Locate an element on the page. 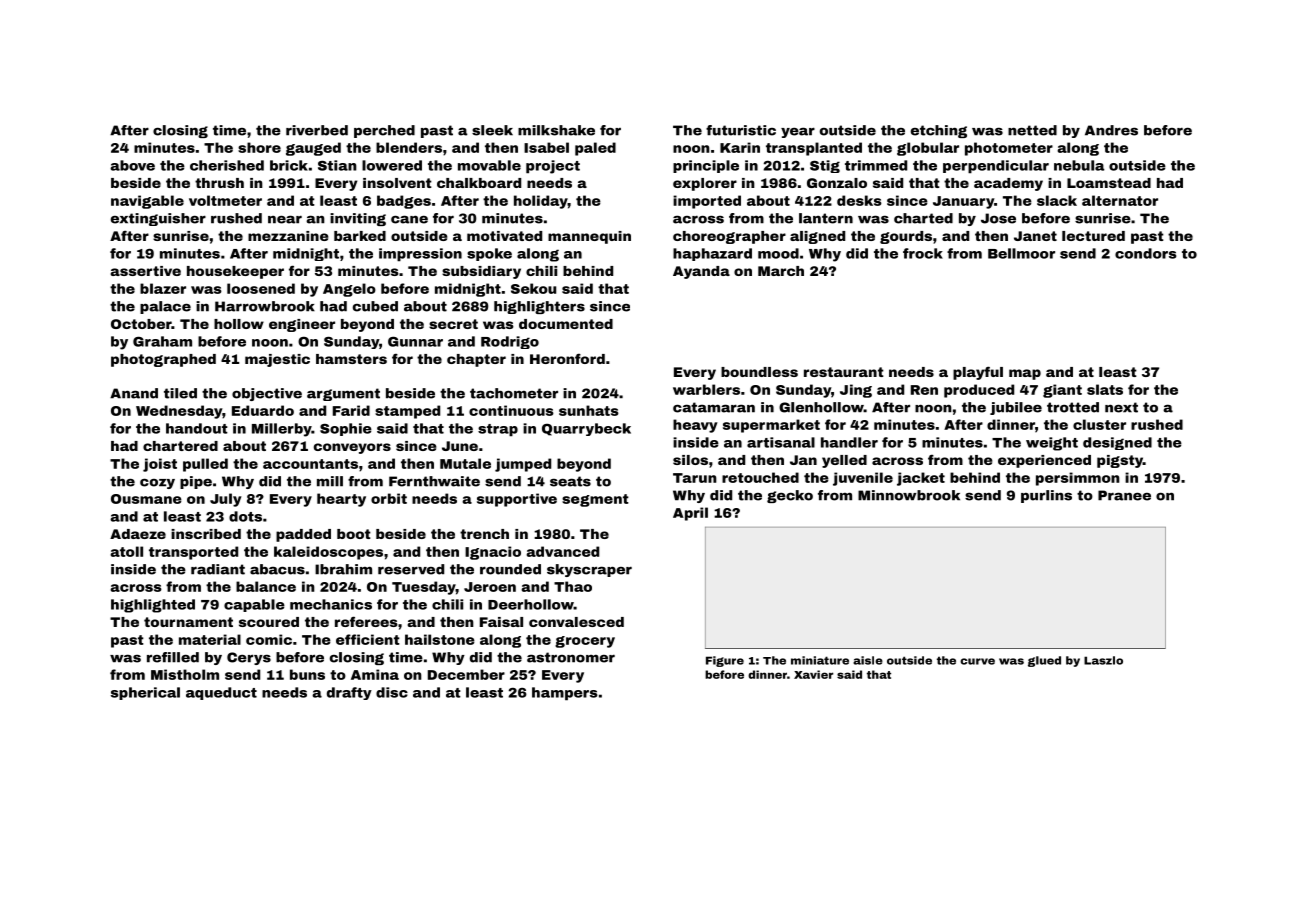 Image resolution: width=1308 pixels, height=924 pixels. drafty is located at coordinates (349, 693).
